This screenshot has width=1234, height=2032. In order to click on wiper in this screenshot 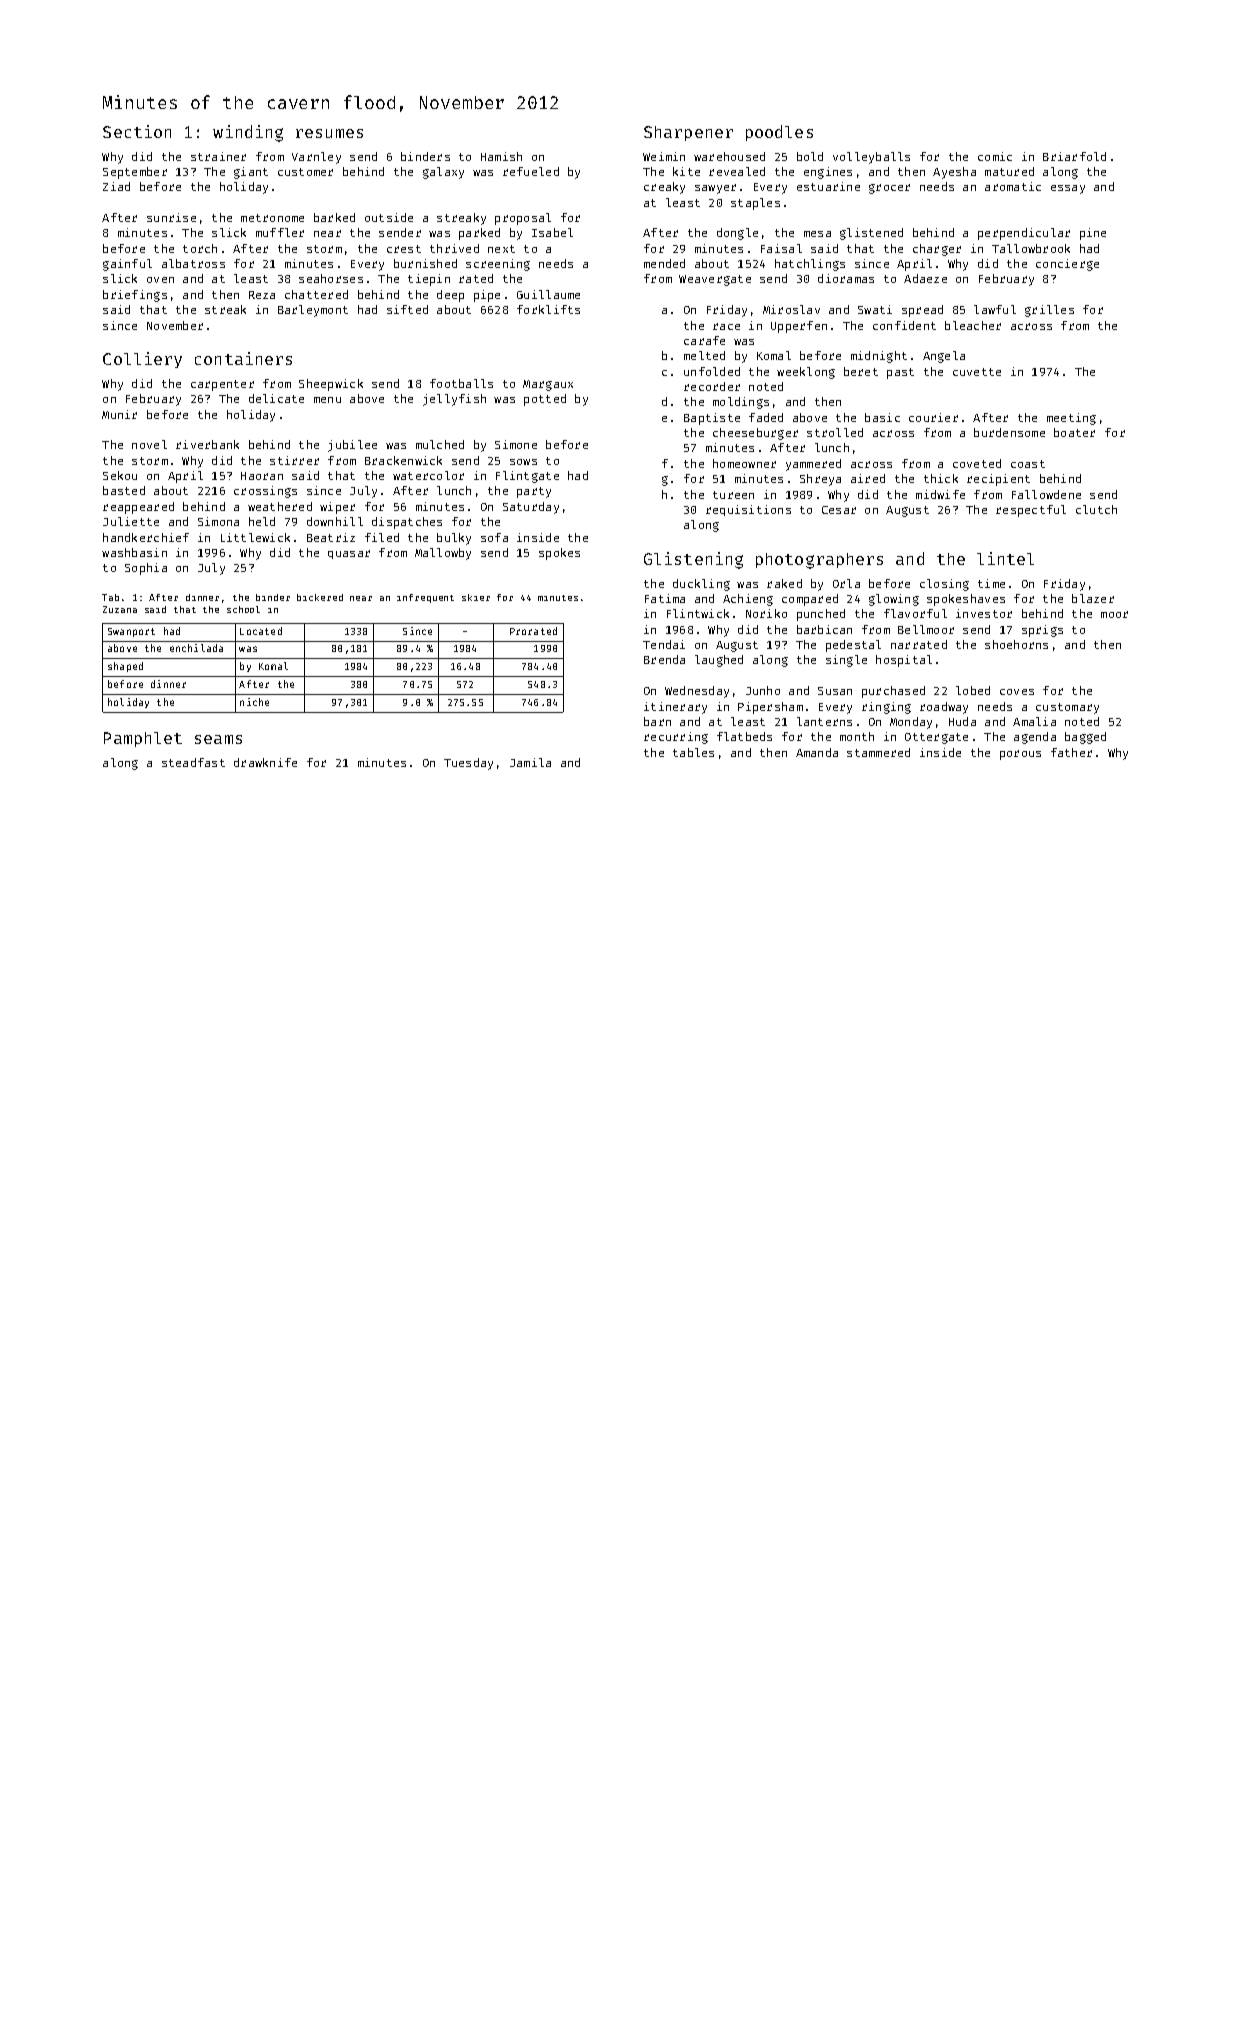, I will do `click(337, 508)`.
